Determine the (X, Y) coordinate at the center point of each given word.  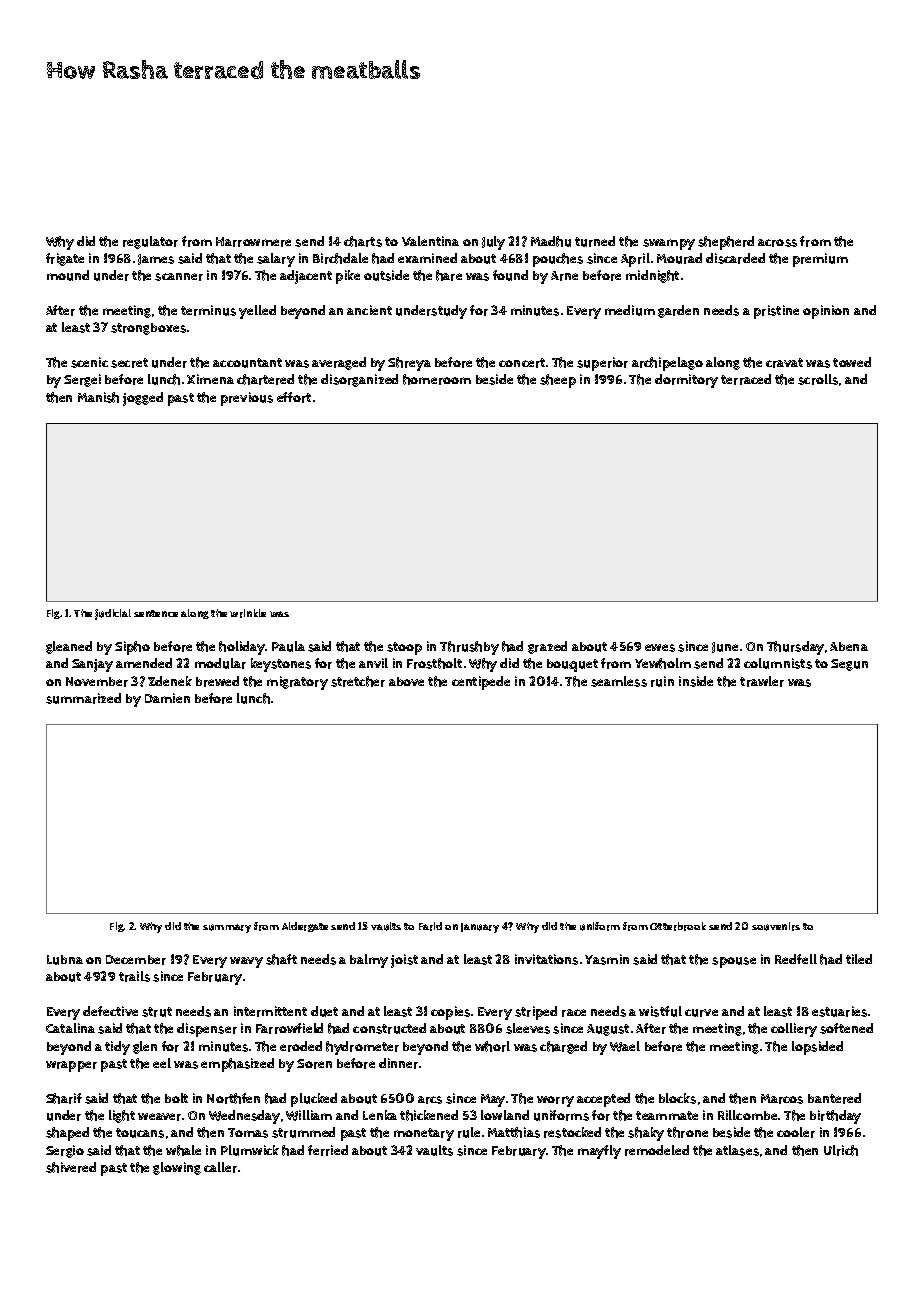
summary (227, 928)
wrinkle (248, 613)
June (725, 647)
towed (852, 362)
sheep (558, 381)
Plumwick (250, 1150)
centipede (481, 683)
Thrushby (469, 648)
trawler (762, 681)
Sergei (82, 380)
